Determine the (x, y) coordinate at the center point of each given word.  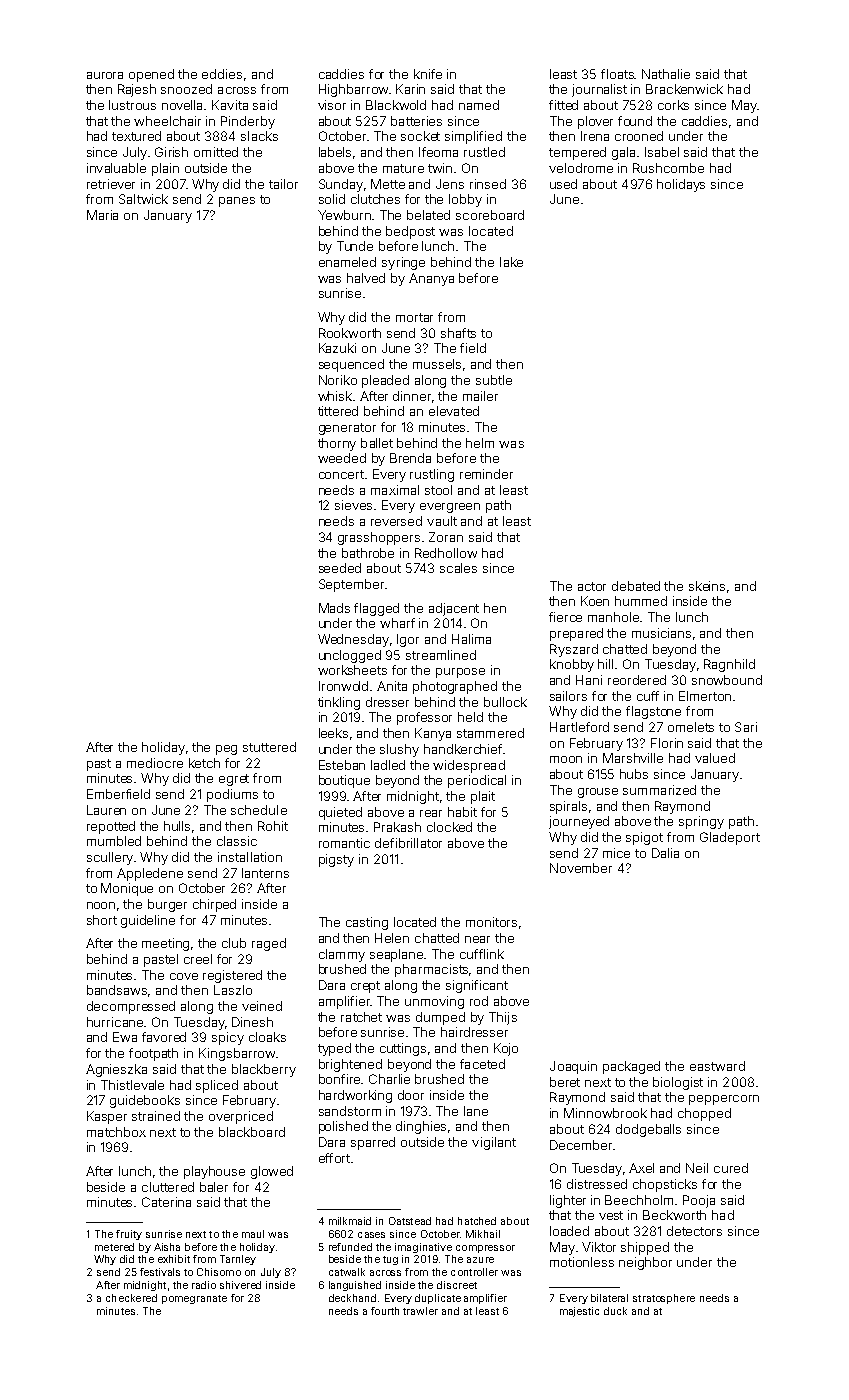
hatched (477, 1221)
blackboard (252, 1132)
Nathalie (666, 74)
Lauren (106, 810)
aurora (105, 75)
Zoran (446, 537)
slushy (399, 750)
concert (341, 474)
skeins (707, 586)
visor (332, 105)
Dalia (665, 853)
